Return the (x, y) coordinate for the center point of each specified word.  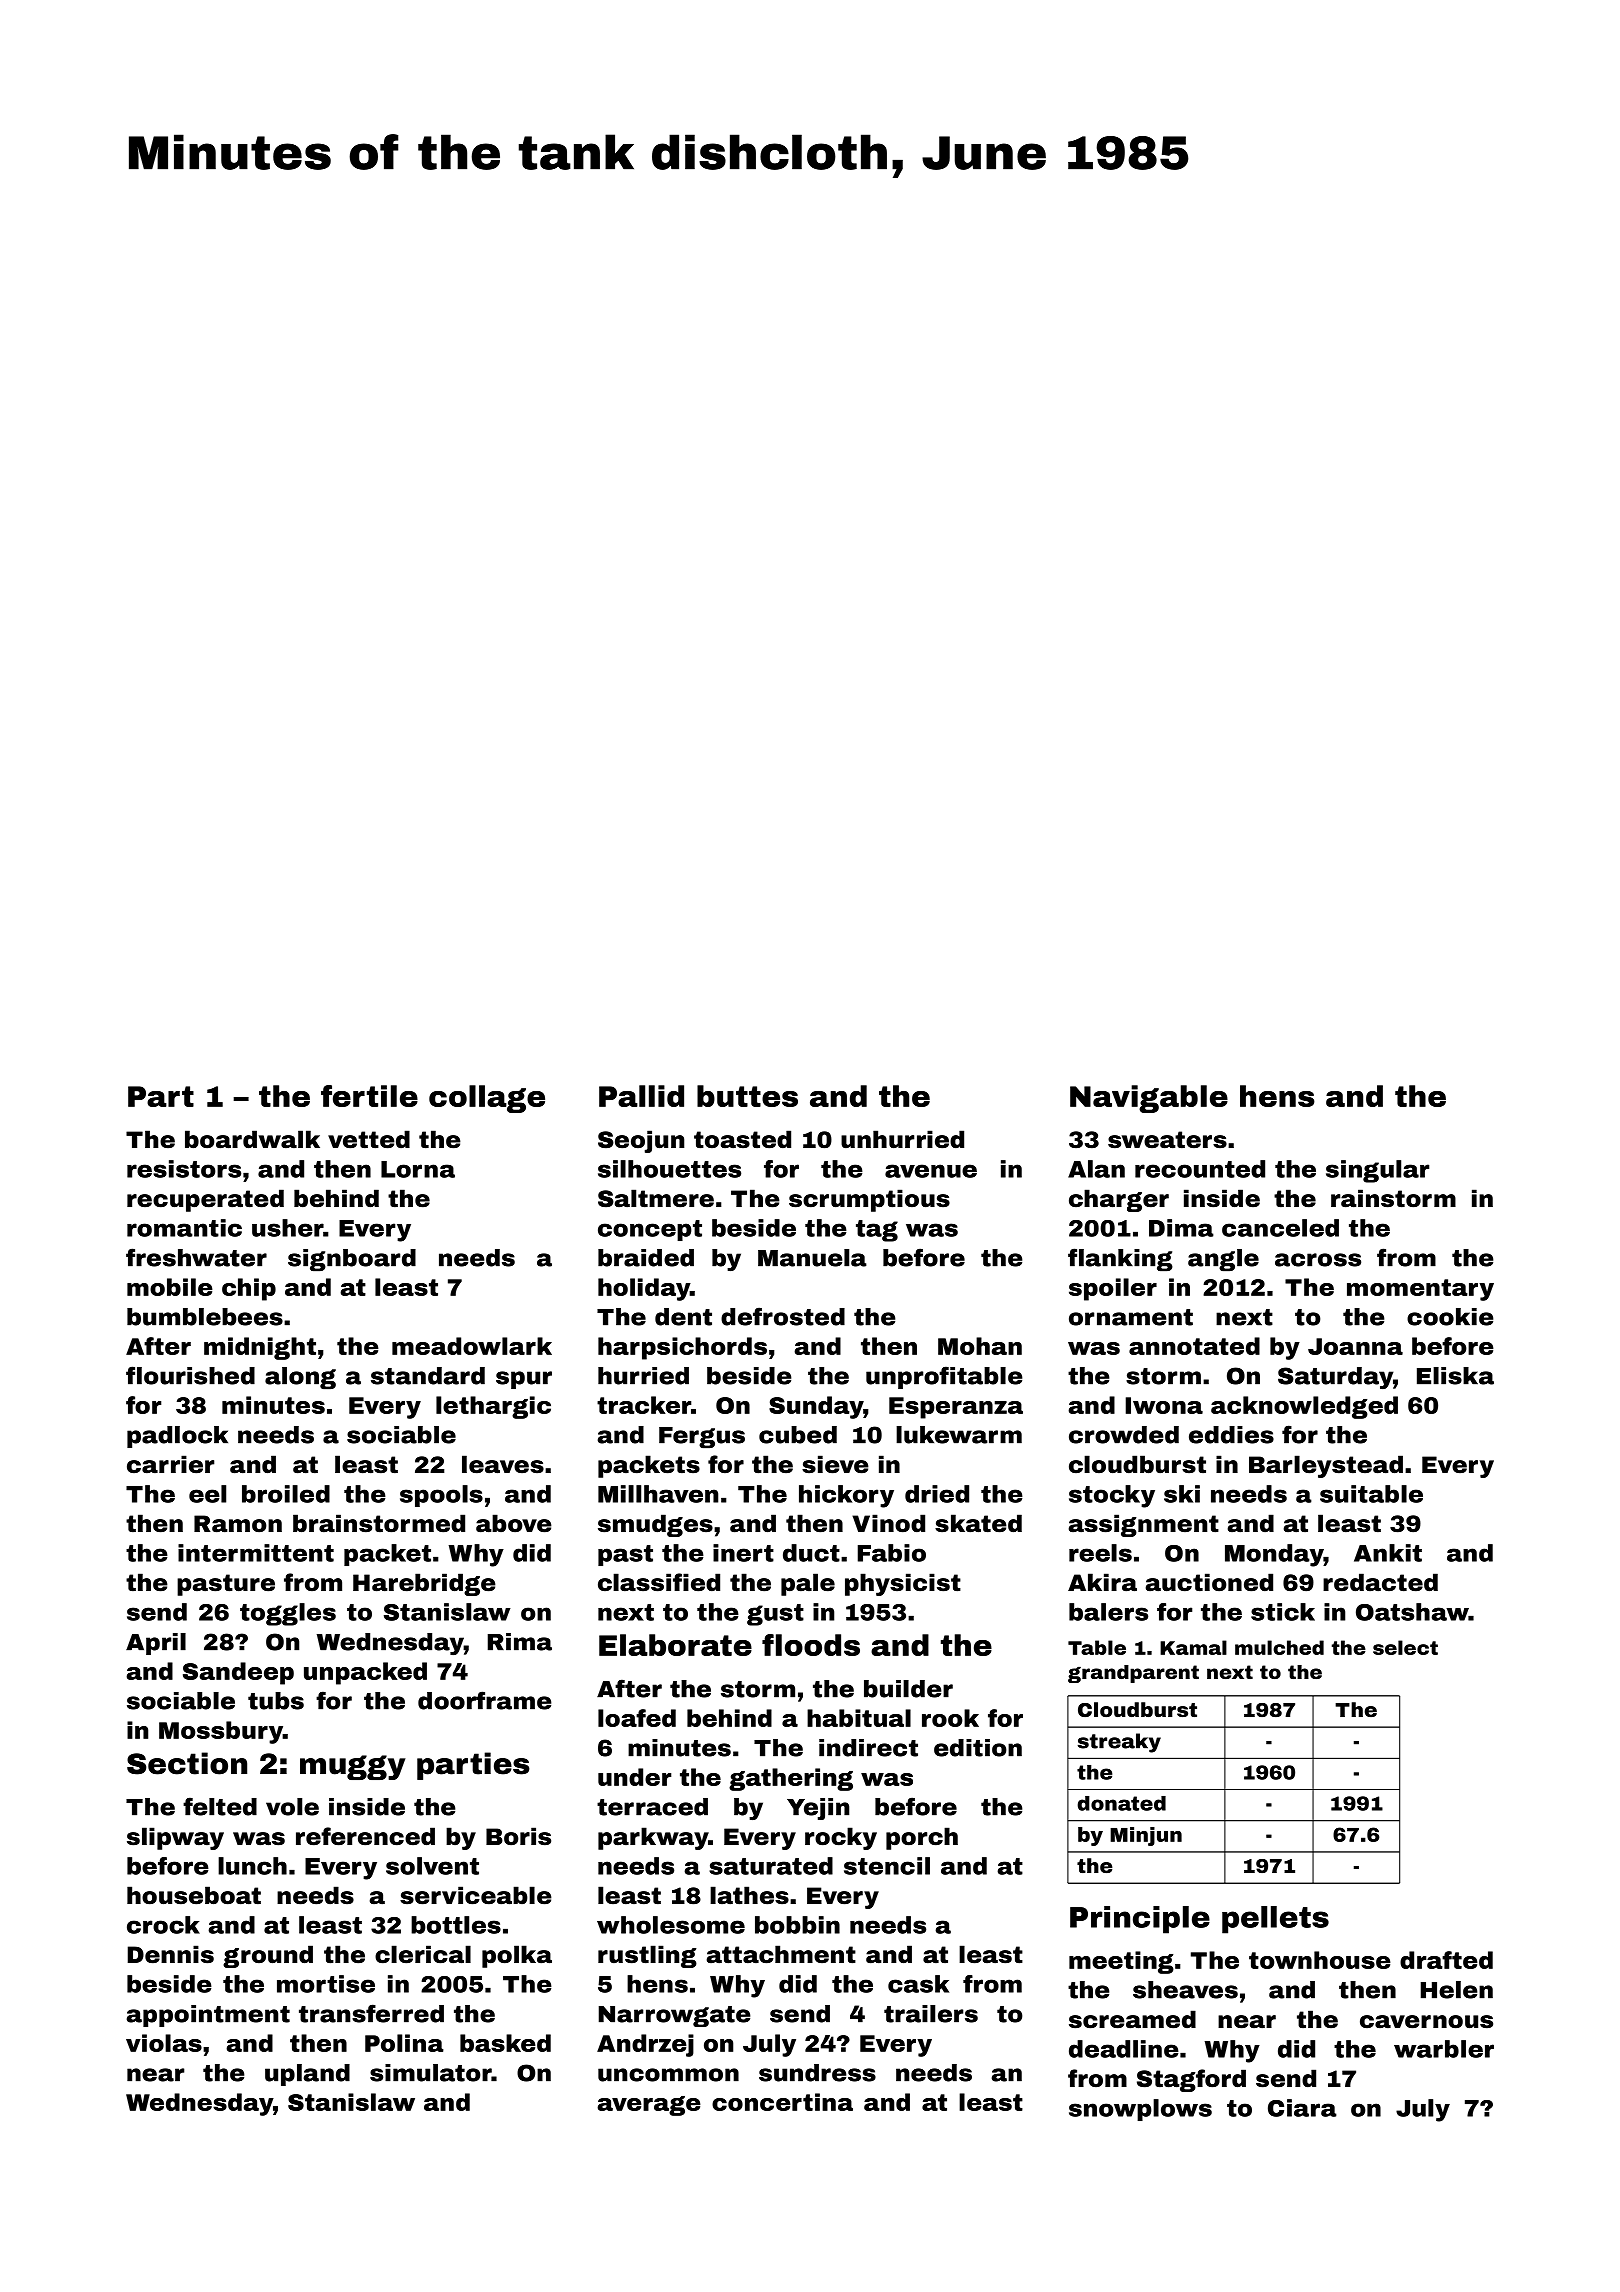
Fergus (702, 1438)
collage (487, 1099)
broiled (286, 1494)
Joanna (1355, 1346)
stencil (887, 1866)
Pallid (641, 1096)
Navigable (1149, 1099)
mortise (326, 1984)
